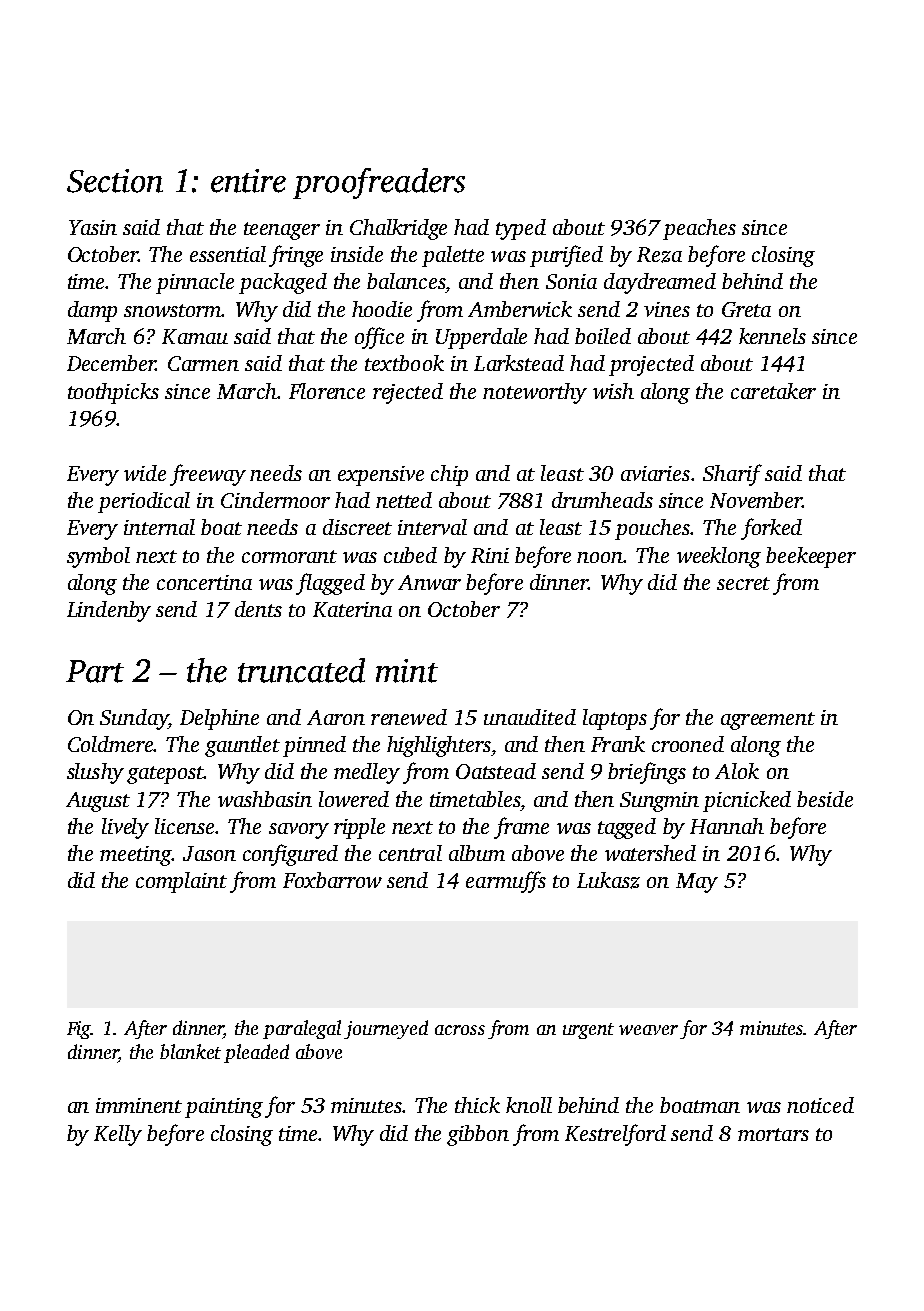  Describe the element at coordinates (600, 557) in the document. I see `noon` at that location.
